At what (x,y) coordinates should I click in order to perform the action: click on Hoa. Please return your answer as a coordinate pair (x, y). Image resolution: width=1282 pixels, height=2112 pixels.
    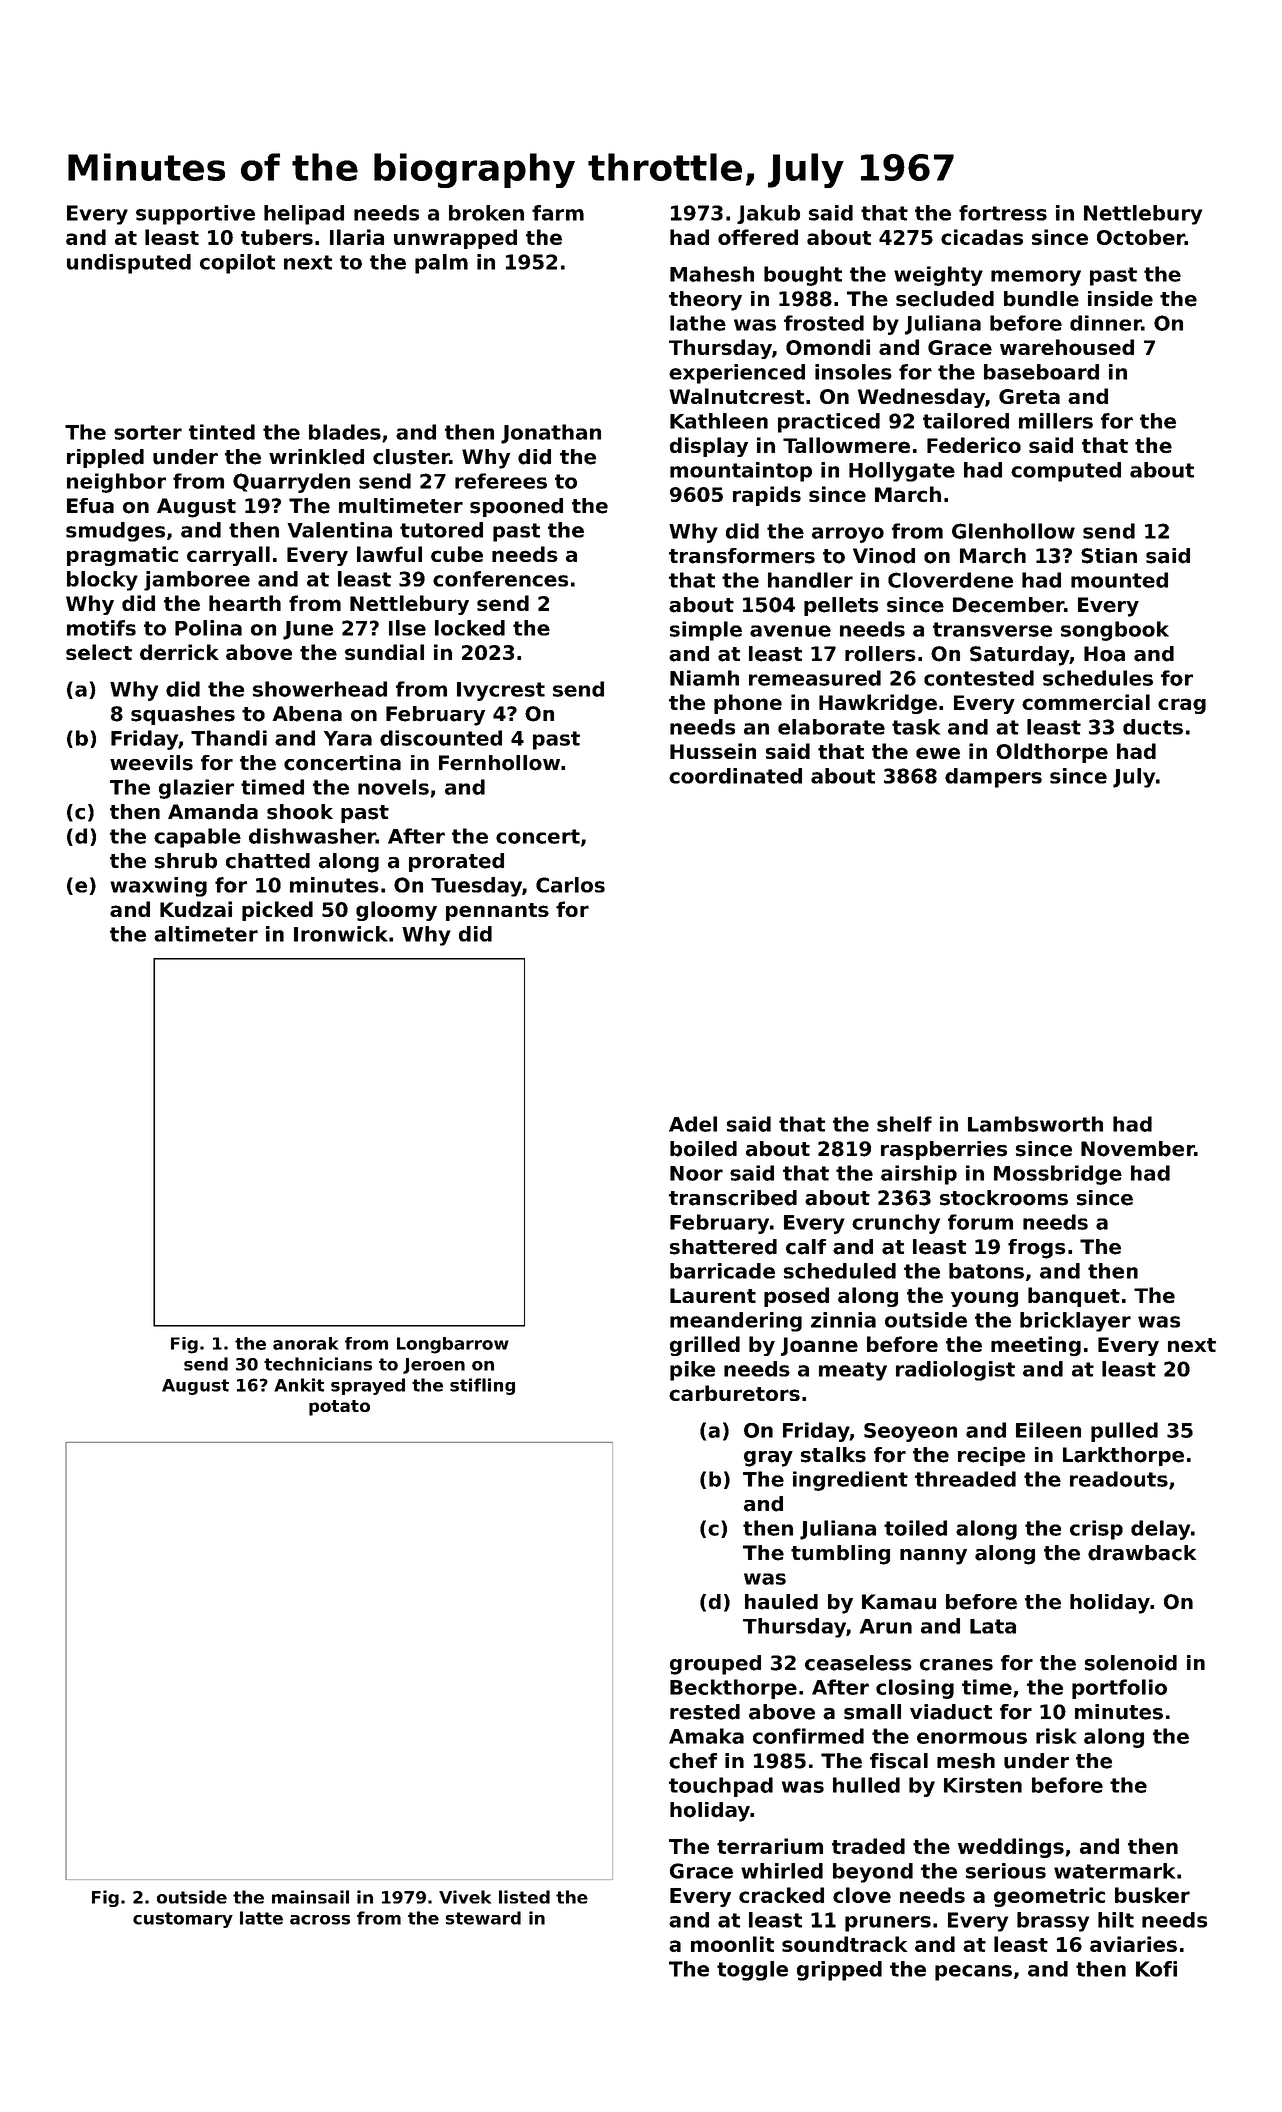
    Looking at the image, I should click on (1104, 654).
